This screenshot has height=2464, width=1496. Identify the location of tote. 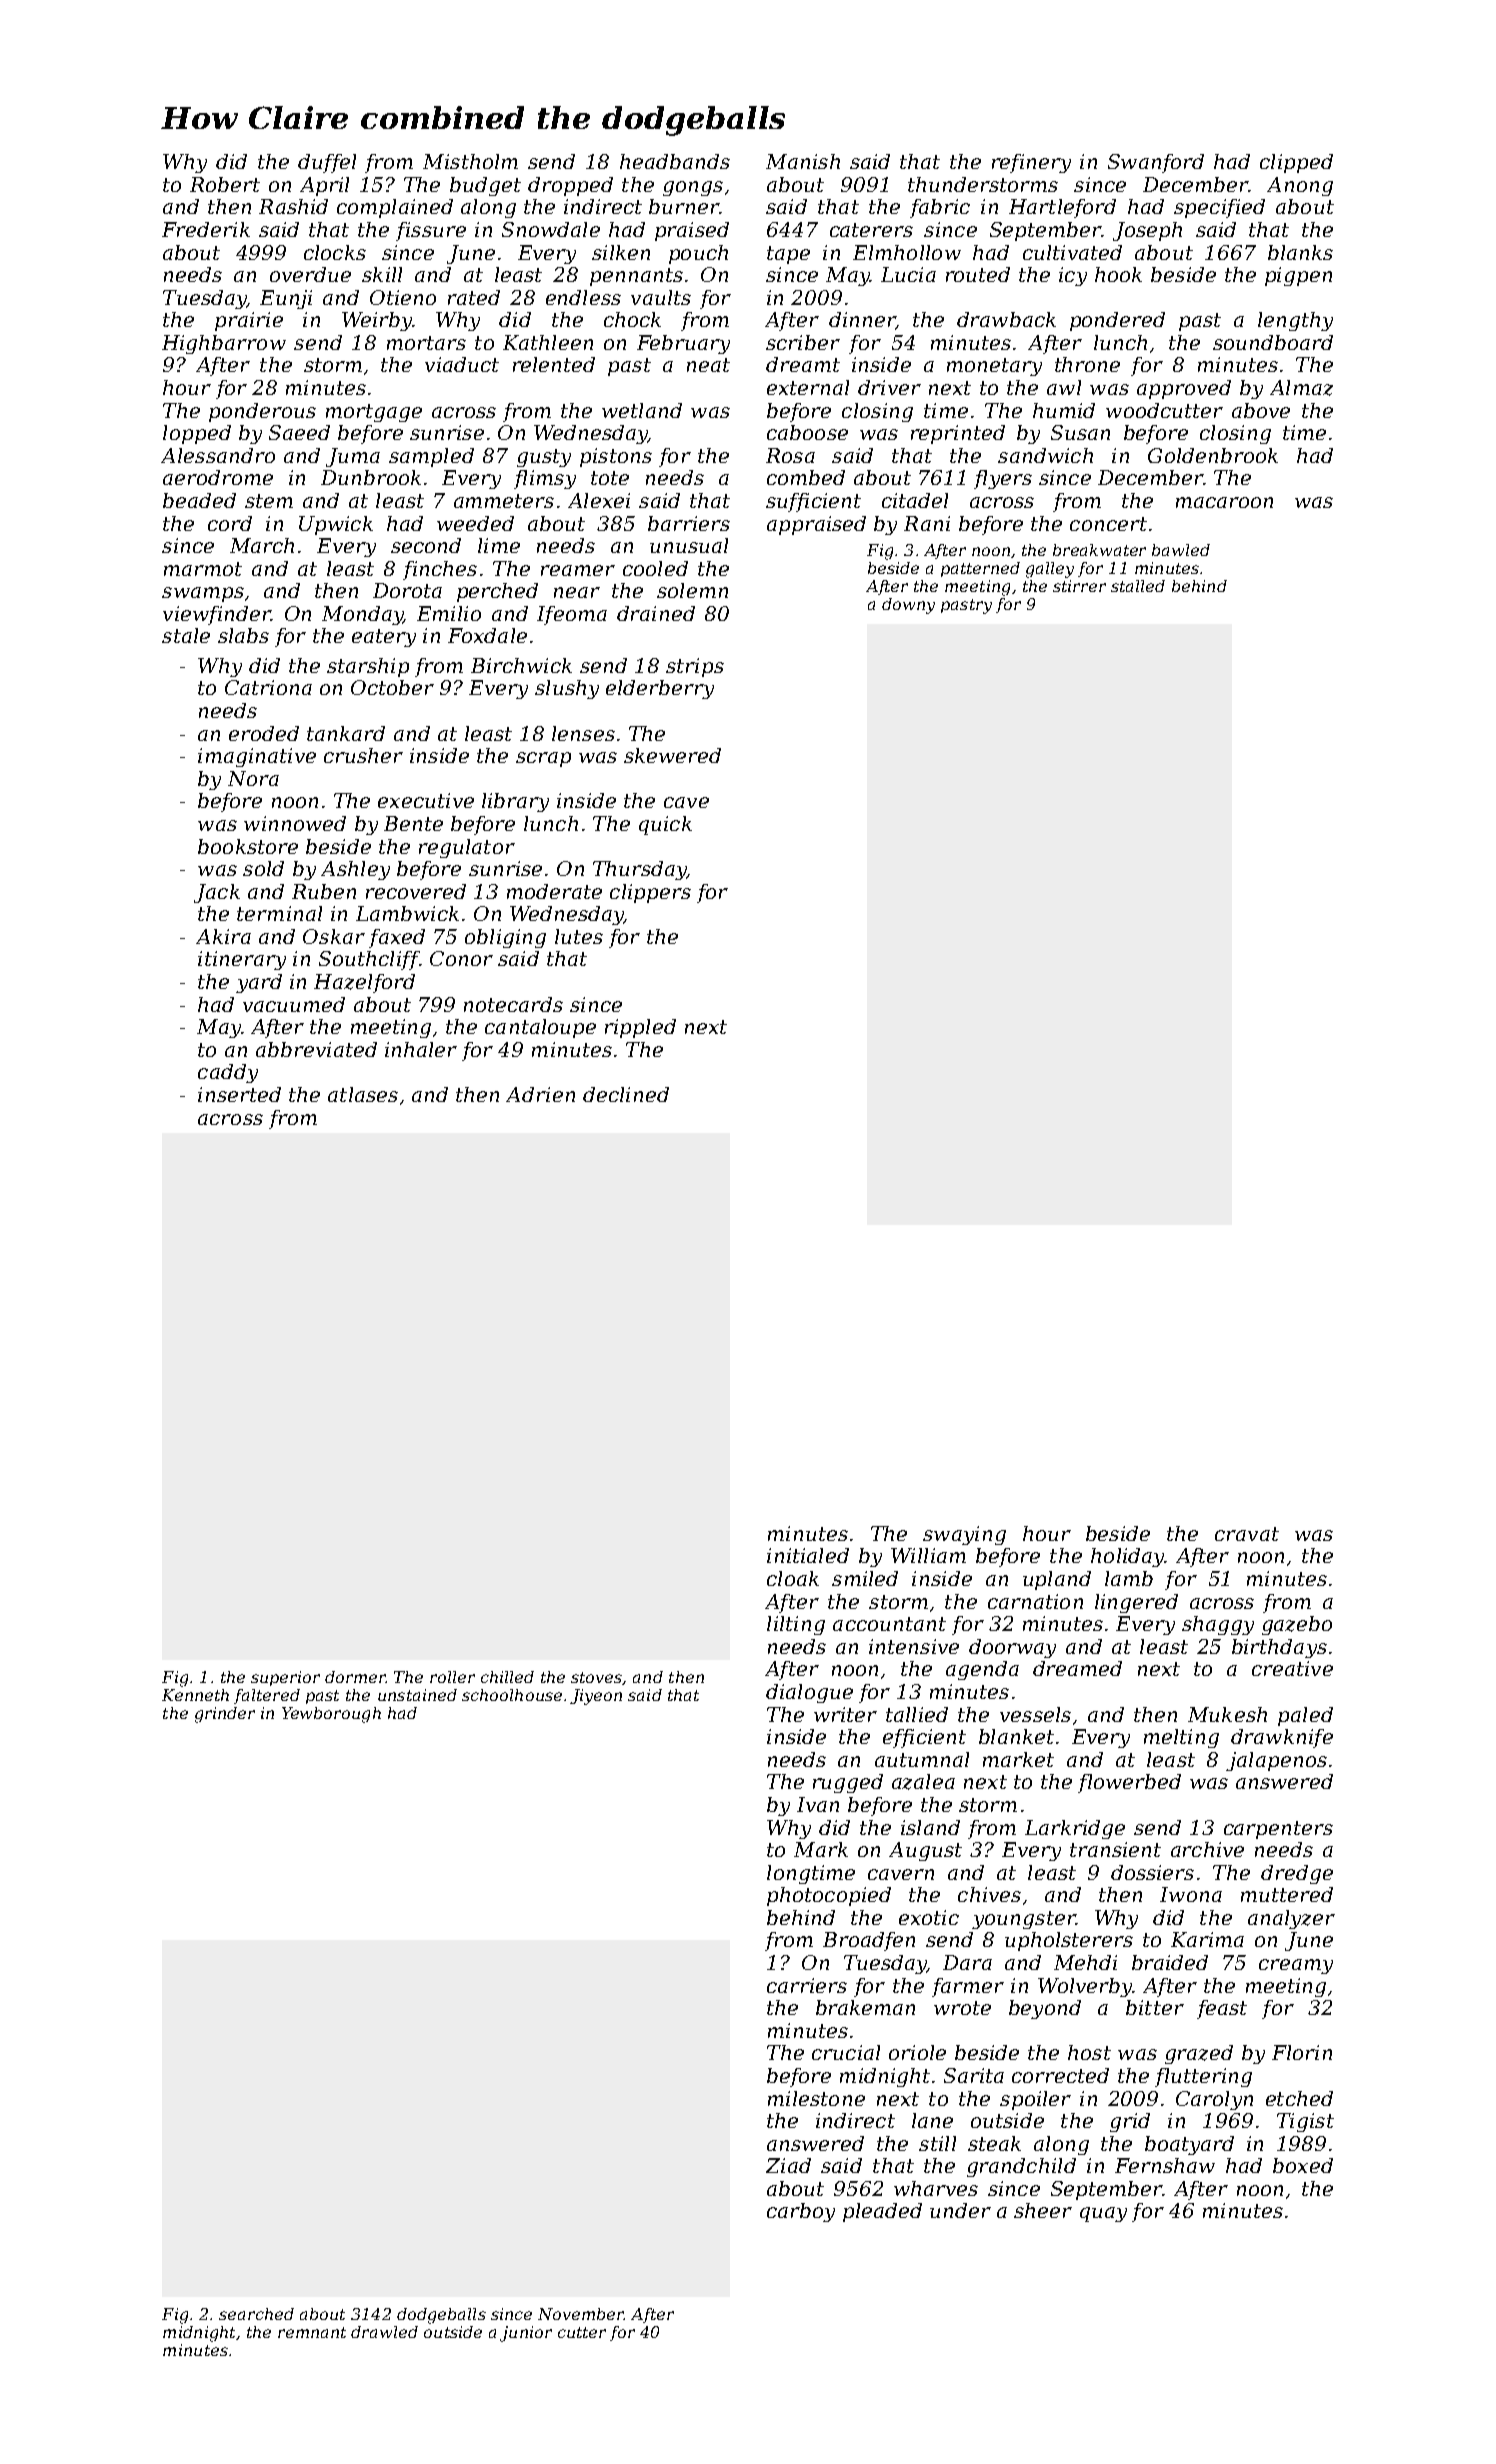
(610, 478).
